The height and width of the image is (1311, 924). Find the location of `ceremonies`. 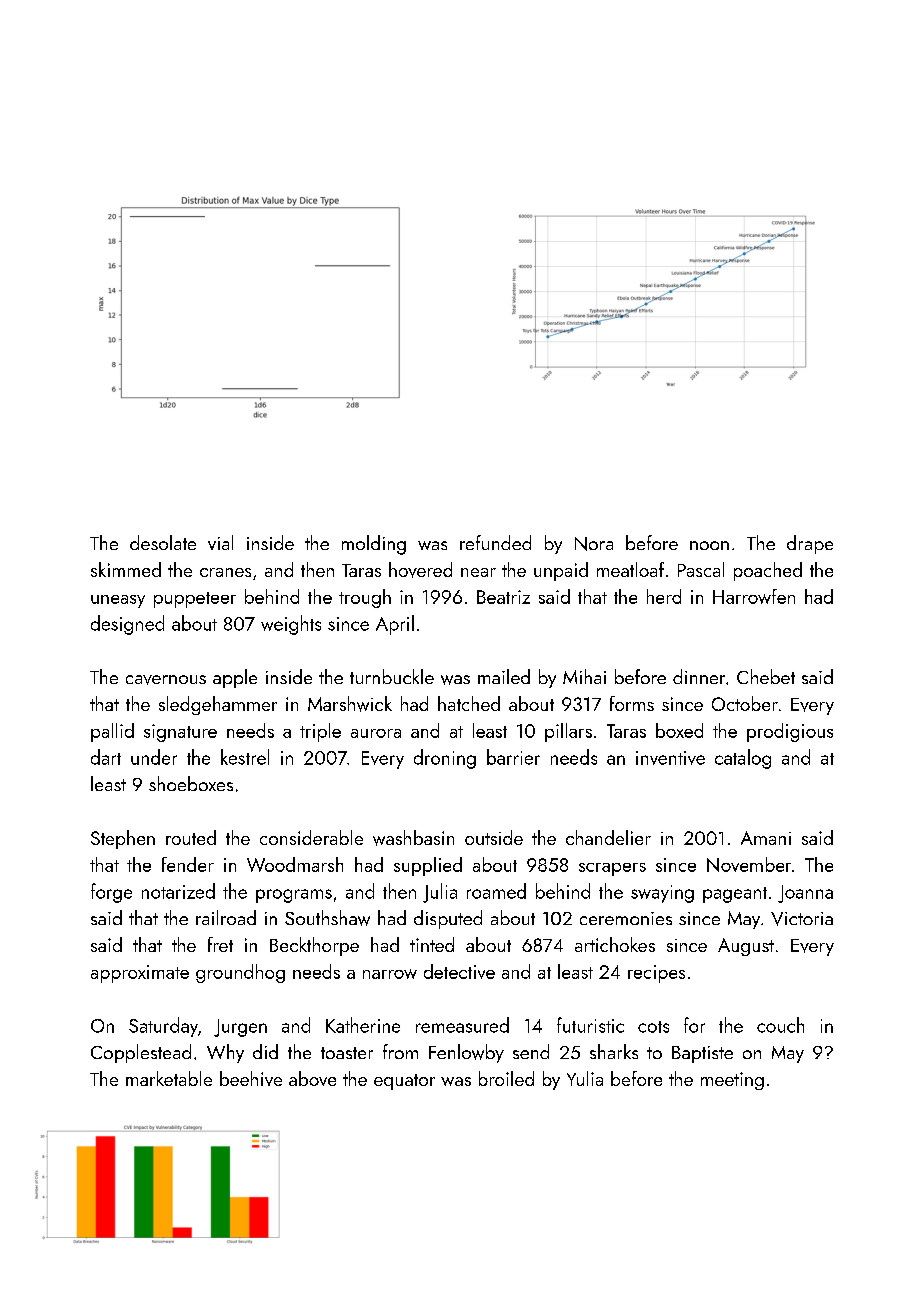

ceremonies is located at coordinates (626, 918).
